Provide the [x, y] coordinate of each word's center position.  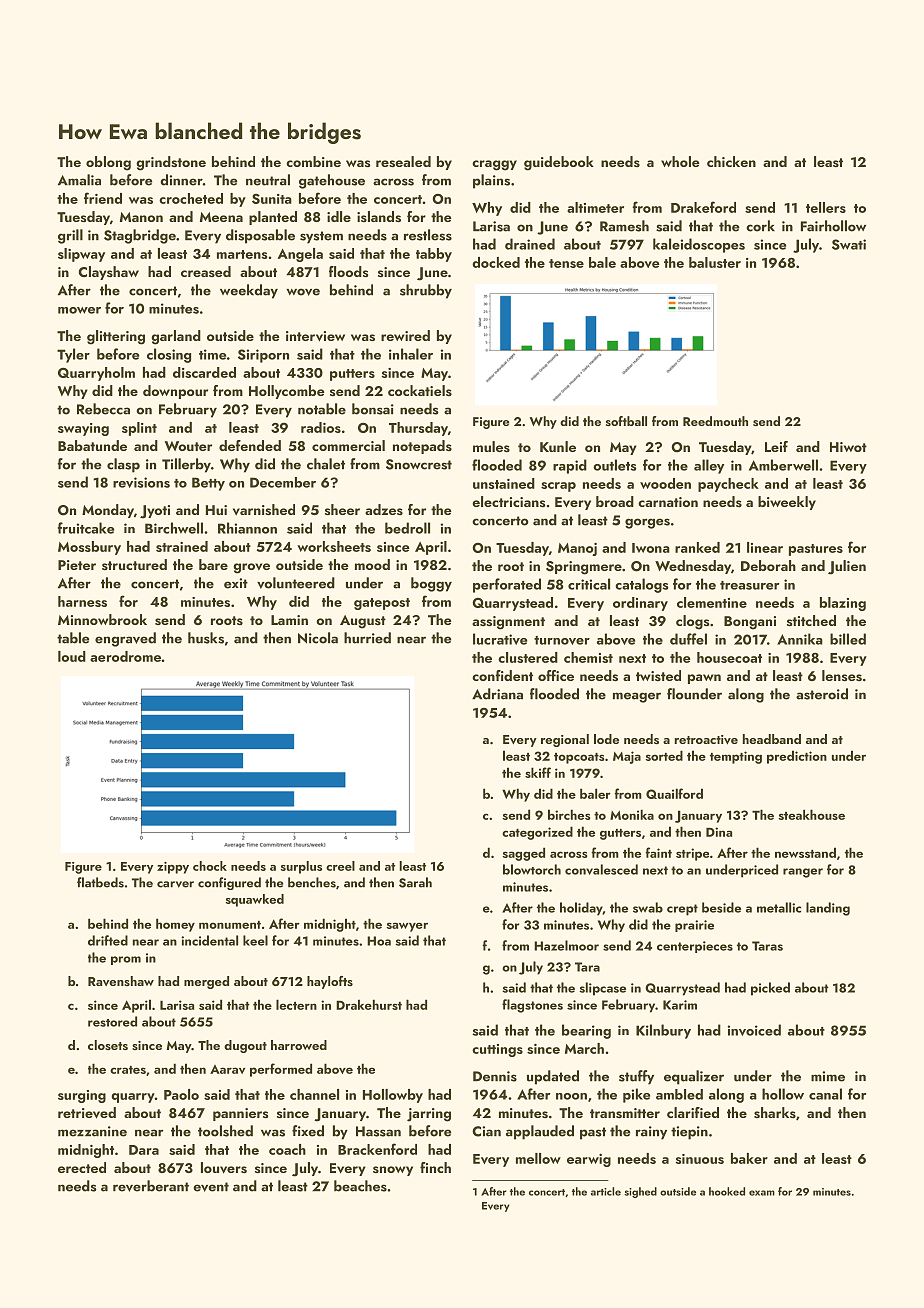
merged [206, 982]
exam [762, 1193]
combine [313, 161]
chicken [731, 161]
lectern [296, 1004]
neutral [268, 180]
